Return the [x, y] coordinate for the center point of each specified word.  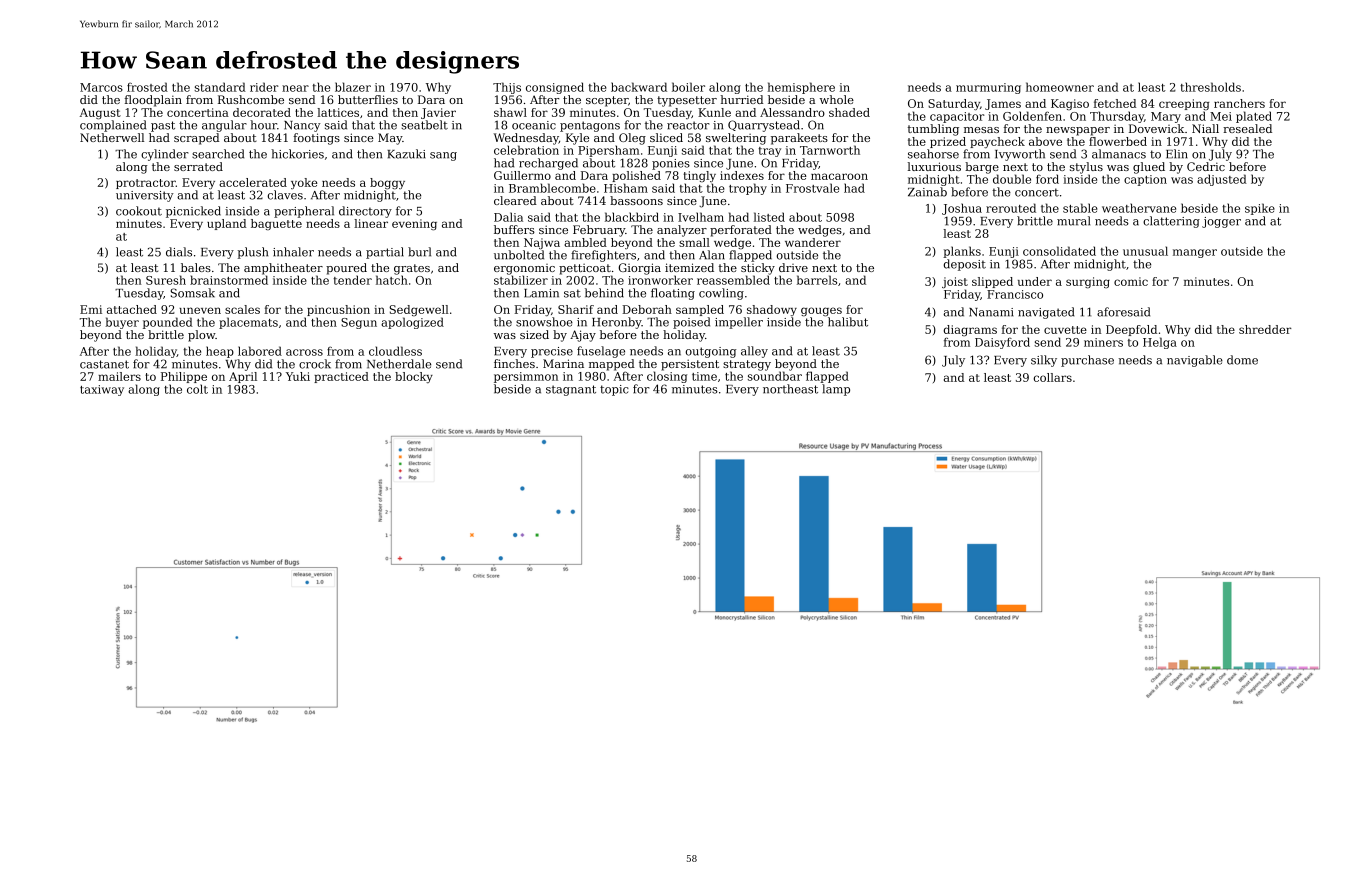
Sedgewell [419, 310]
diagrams [970, 330]
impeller [739, 323]
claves [285, 195]
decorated [262, 112]
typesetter [687, 101]
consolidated [1059, 251]
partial [385, 253]
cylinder [165, 155]
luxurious [934, 166]
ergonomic [524, 269]
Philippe [184, 377]
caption [1145, 180]
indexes [742, 175]
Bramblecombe [552, 188]
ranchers [1239, 103]
